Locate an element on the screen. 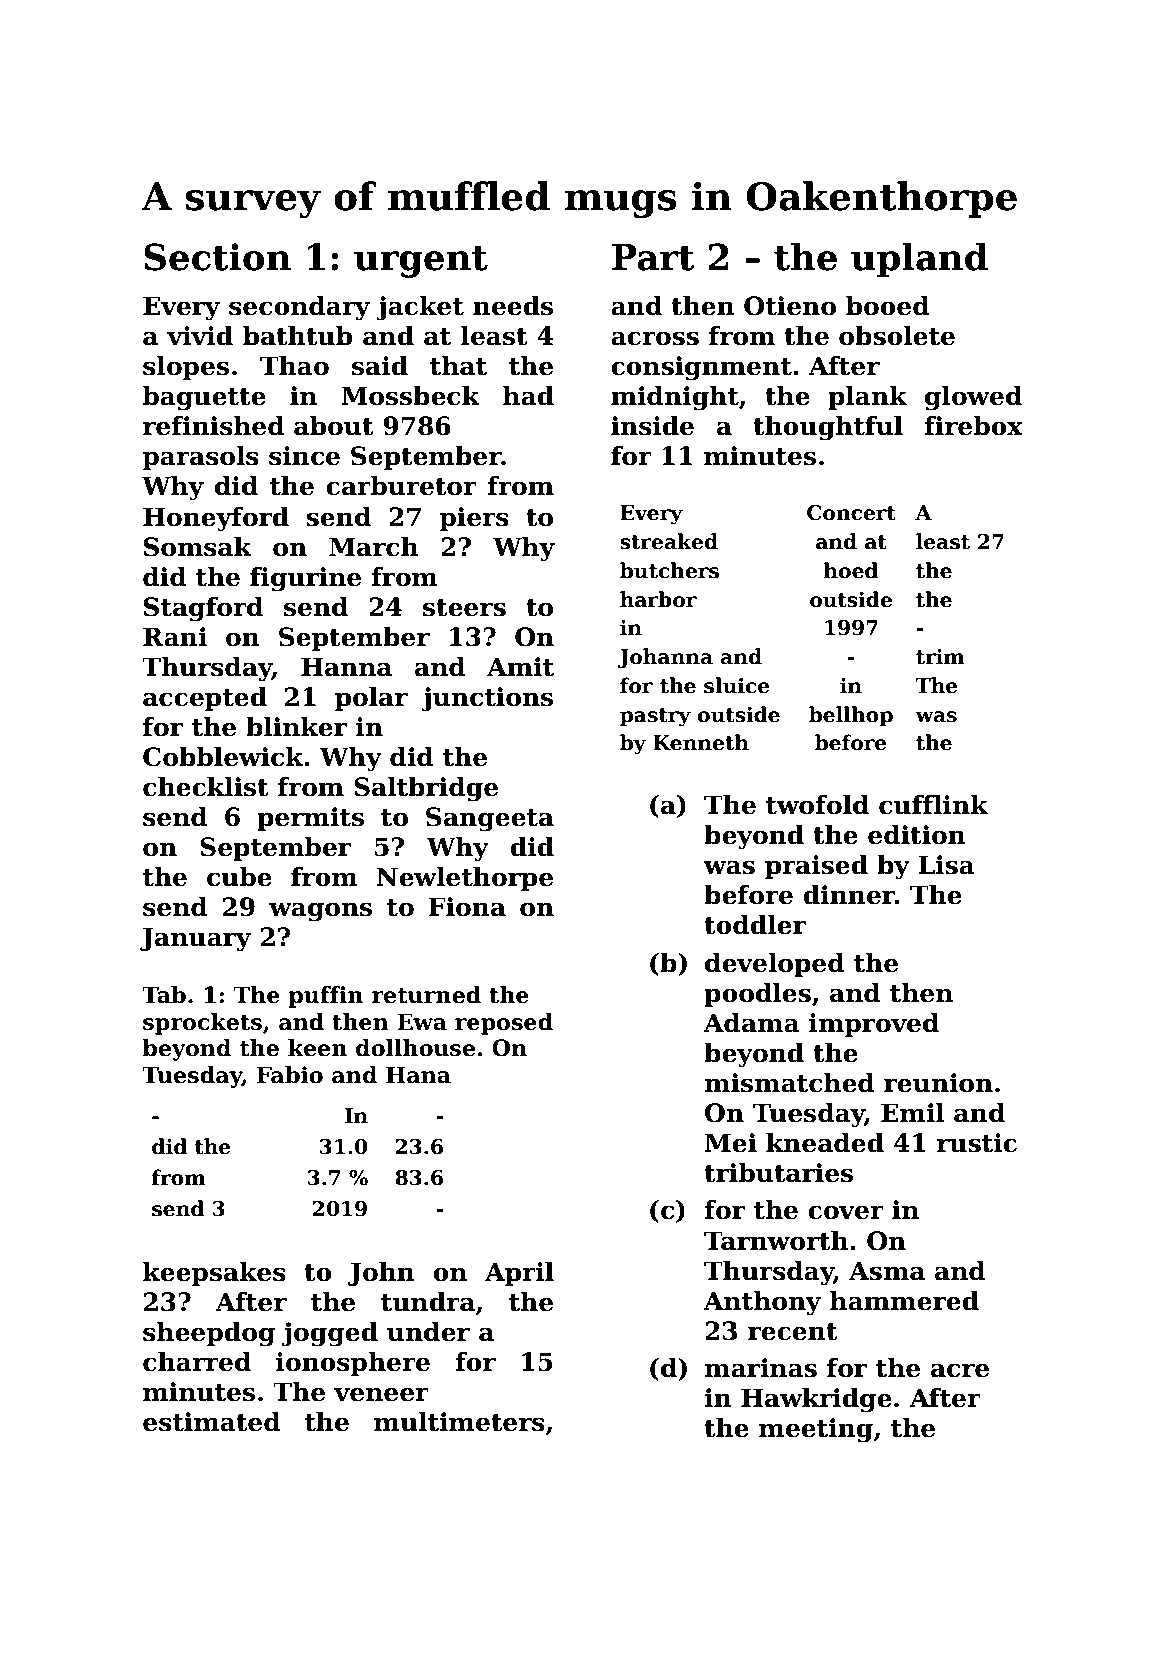  Section is located at coordinates (217, 257).
